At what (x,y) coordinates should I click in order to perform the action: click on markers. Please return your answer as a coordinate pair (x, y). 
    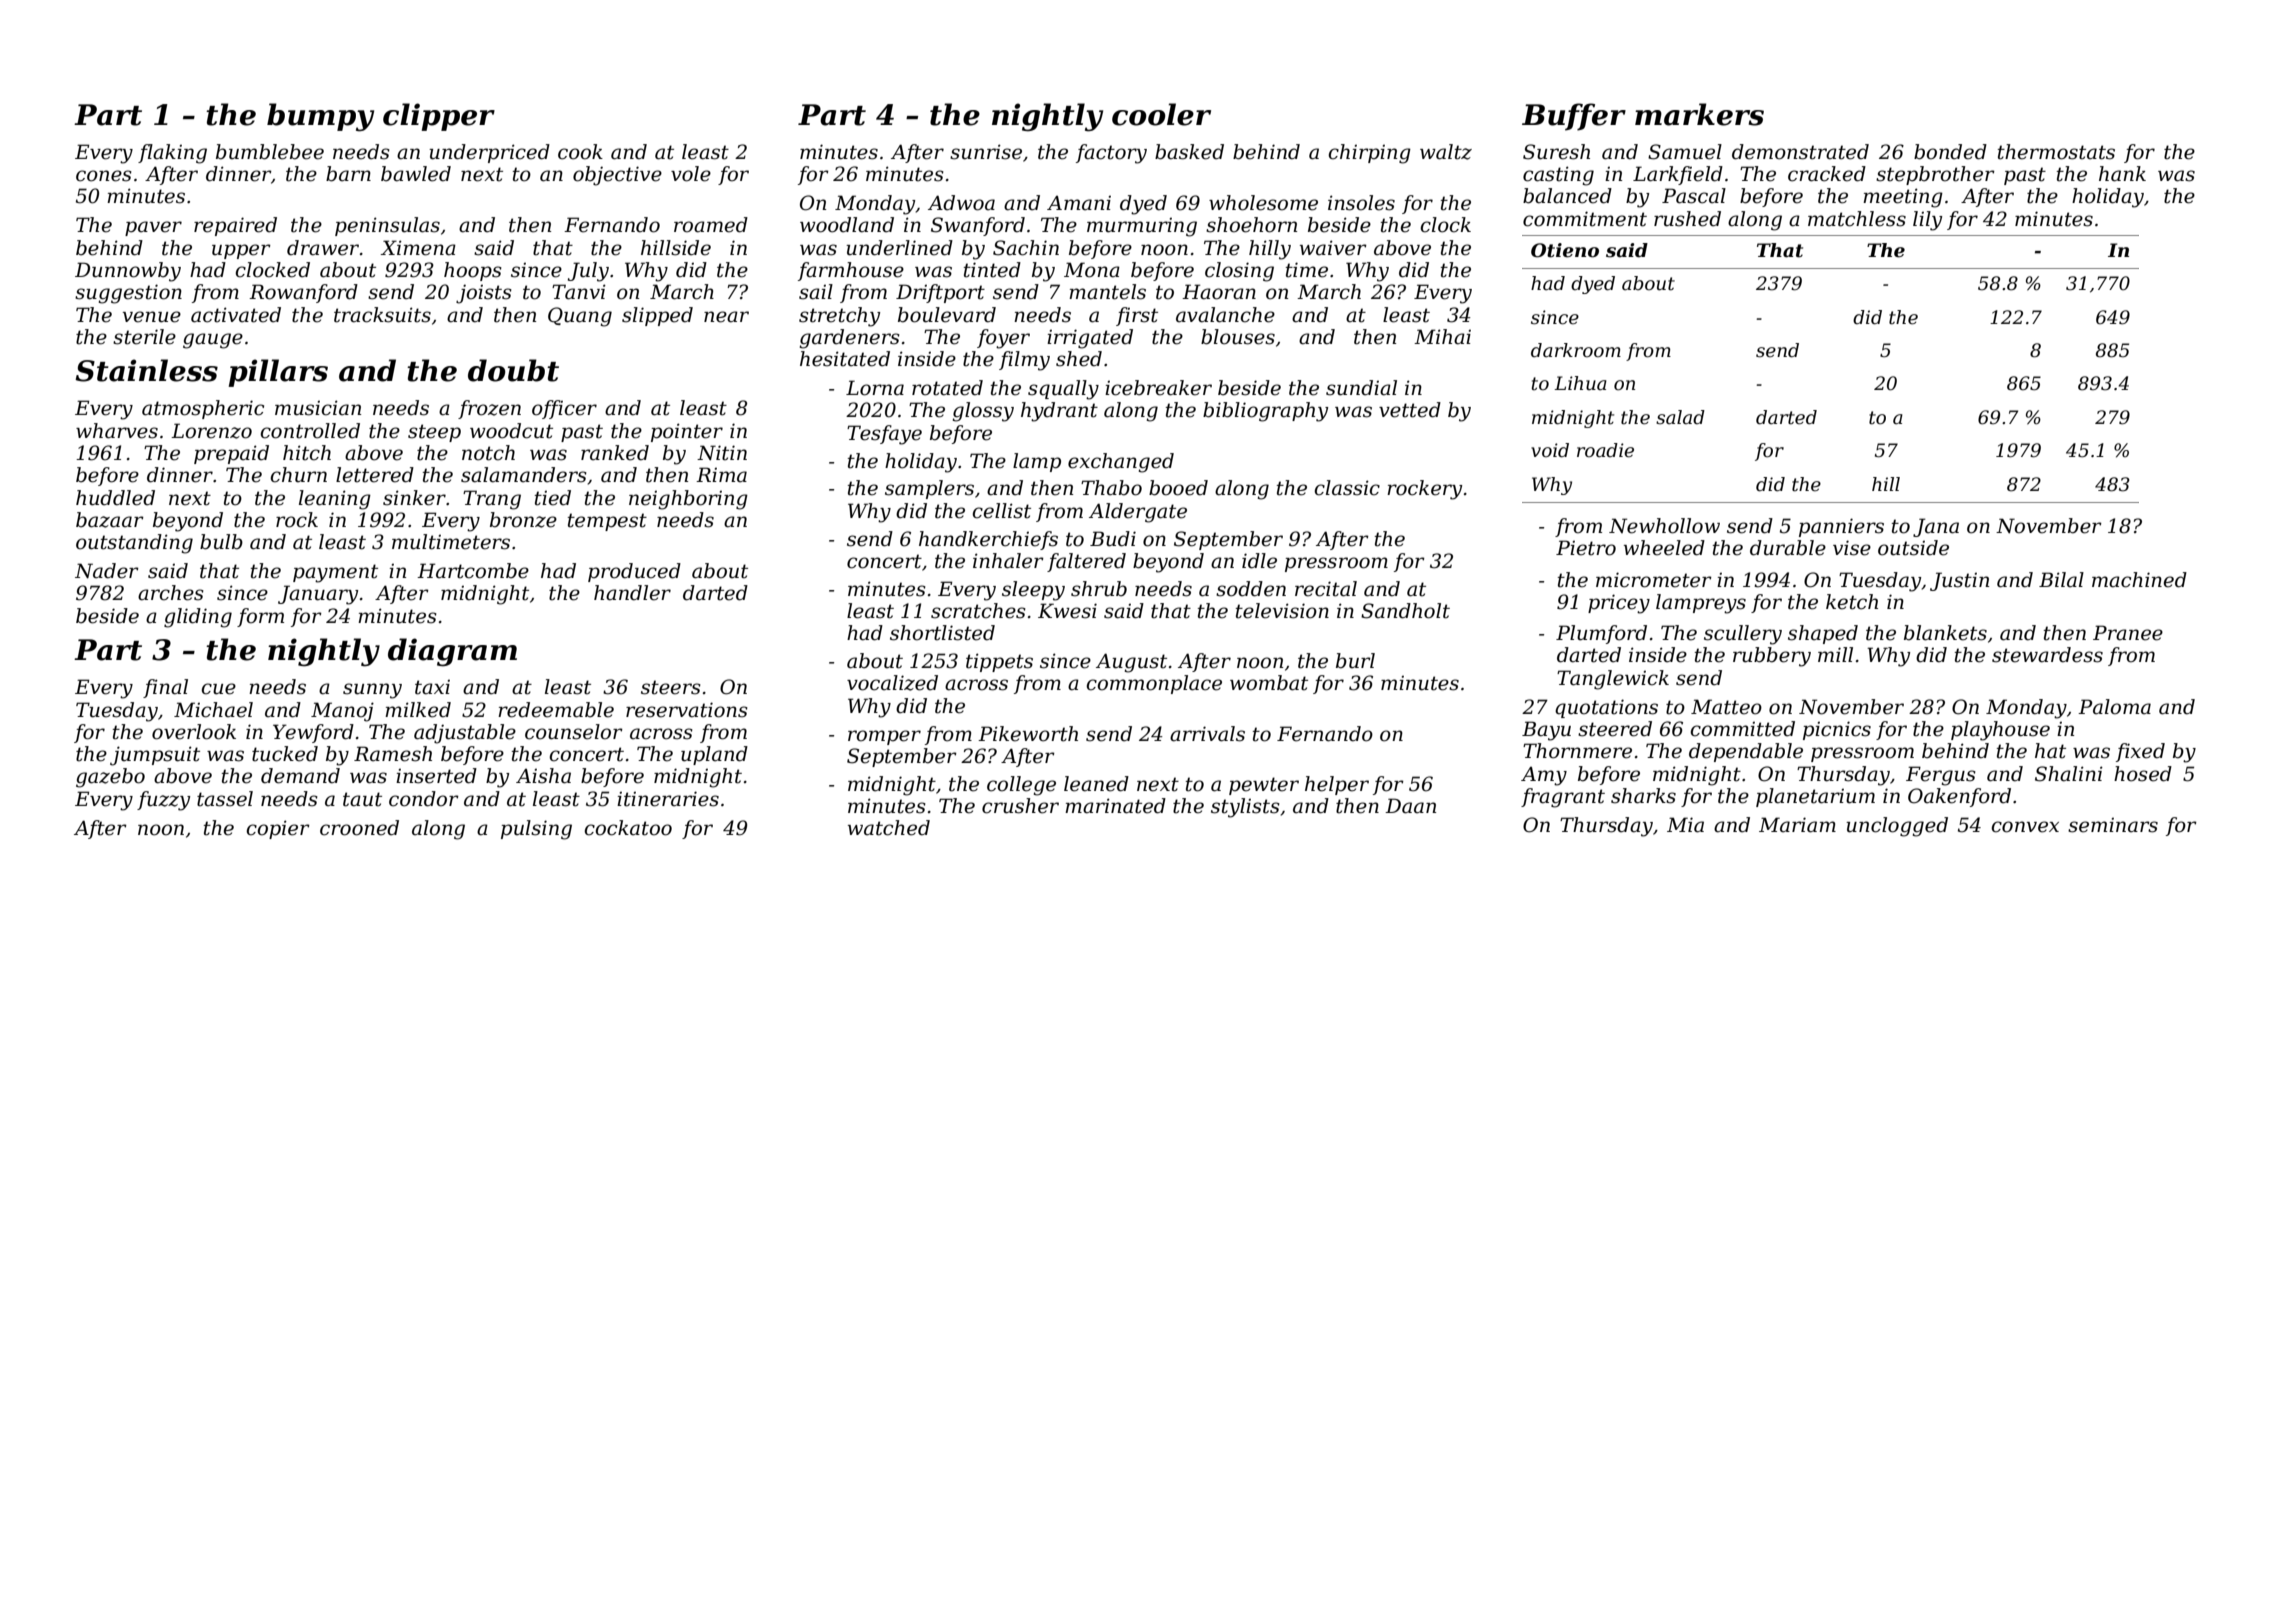
    Looking at the image, I should click on (1699, 114).
